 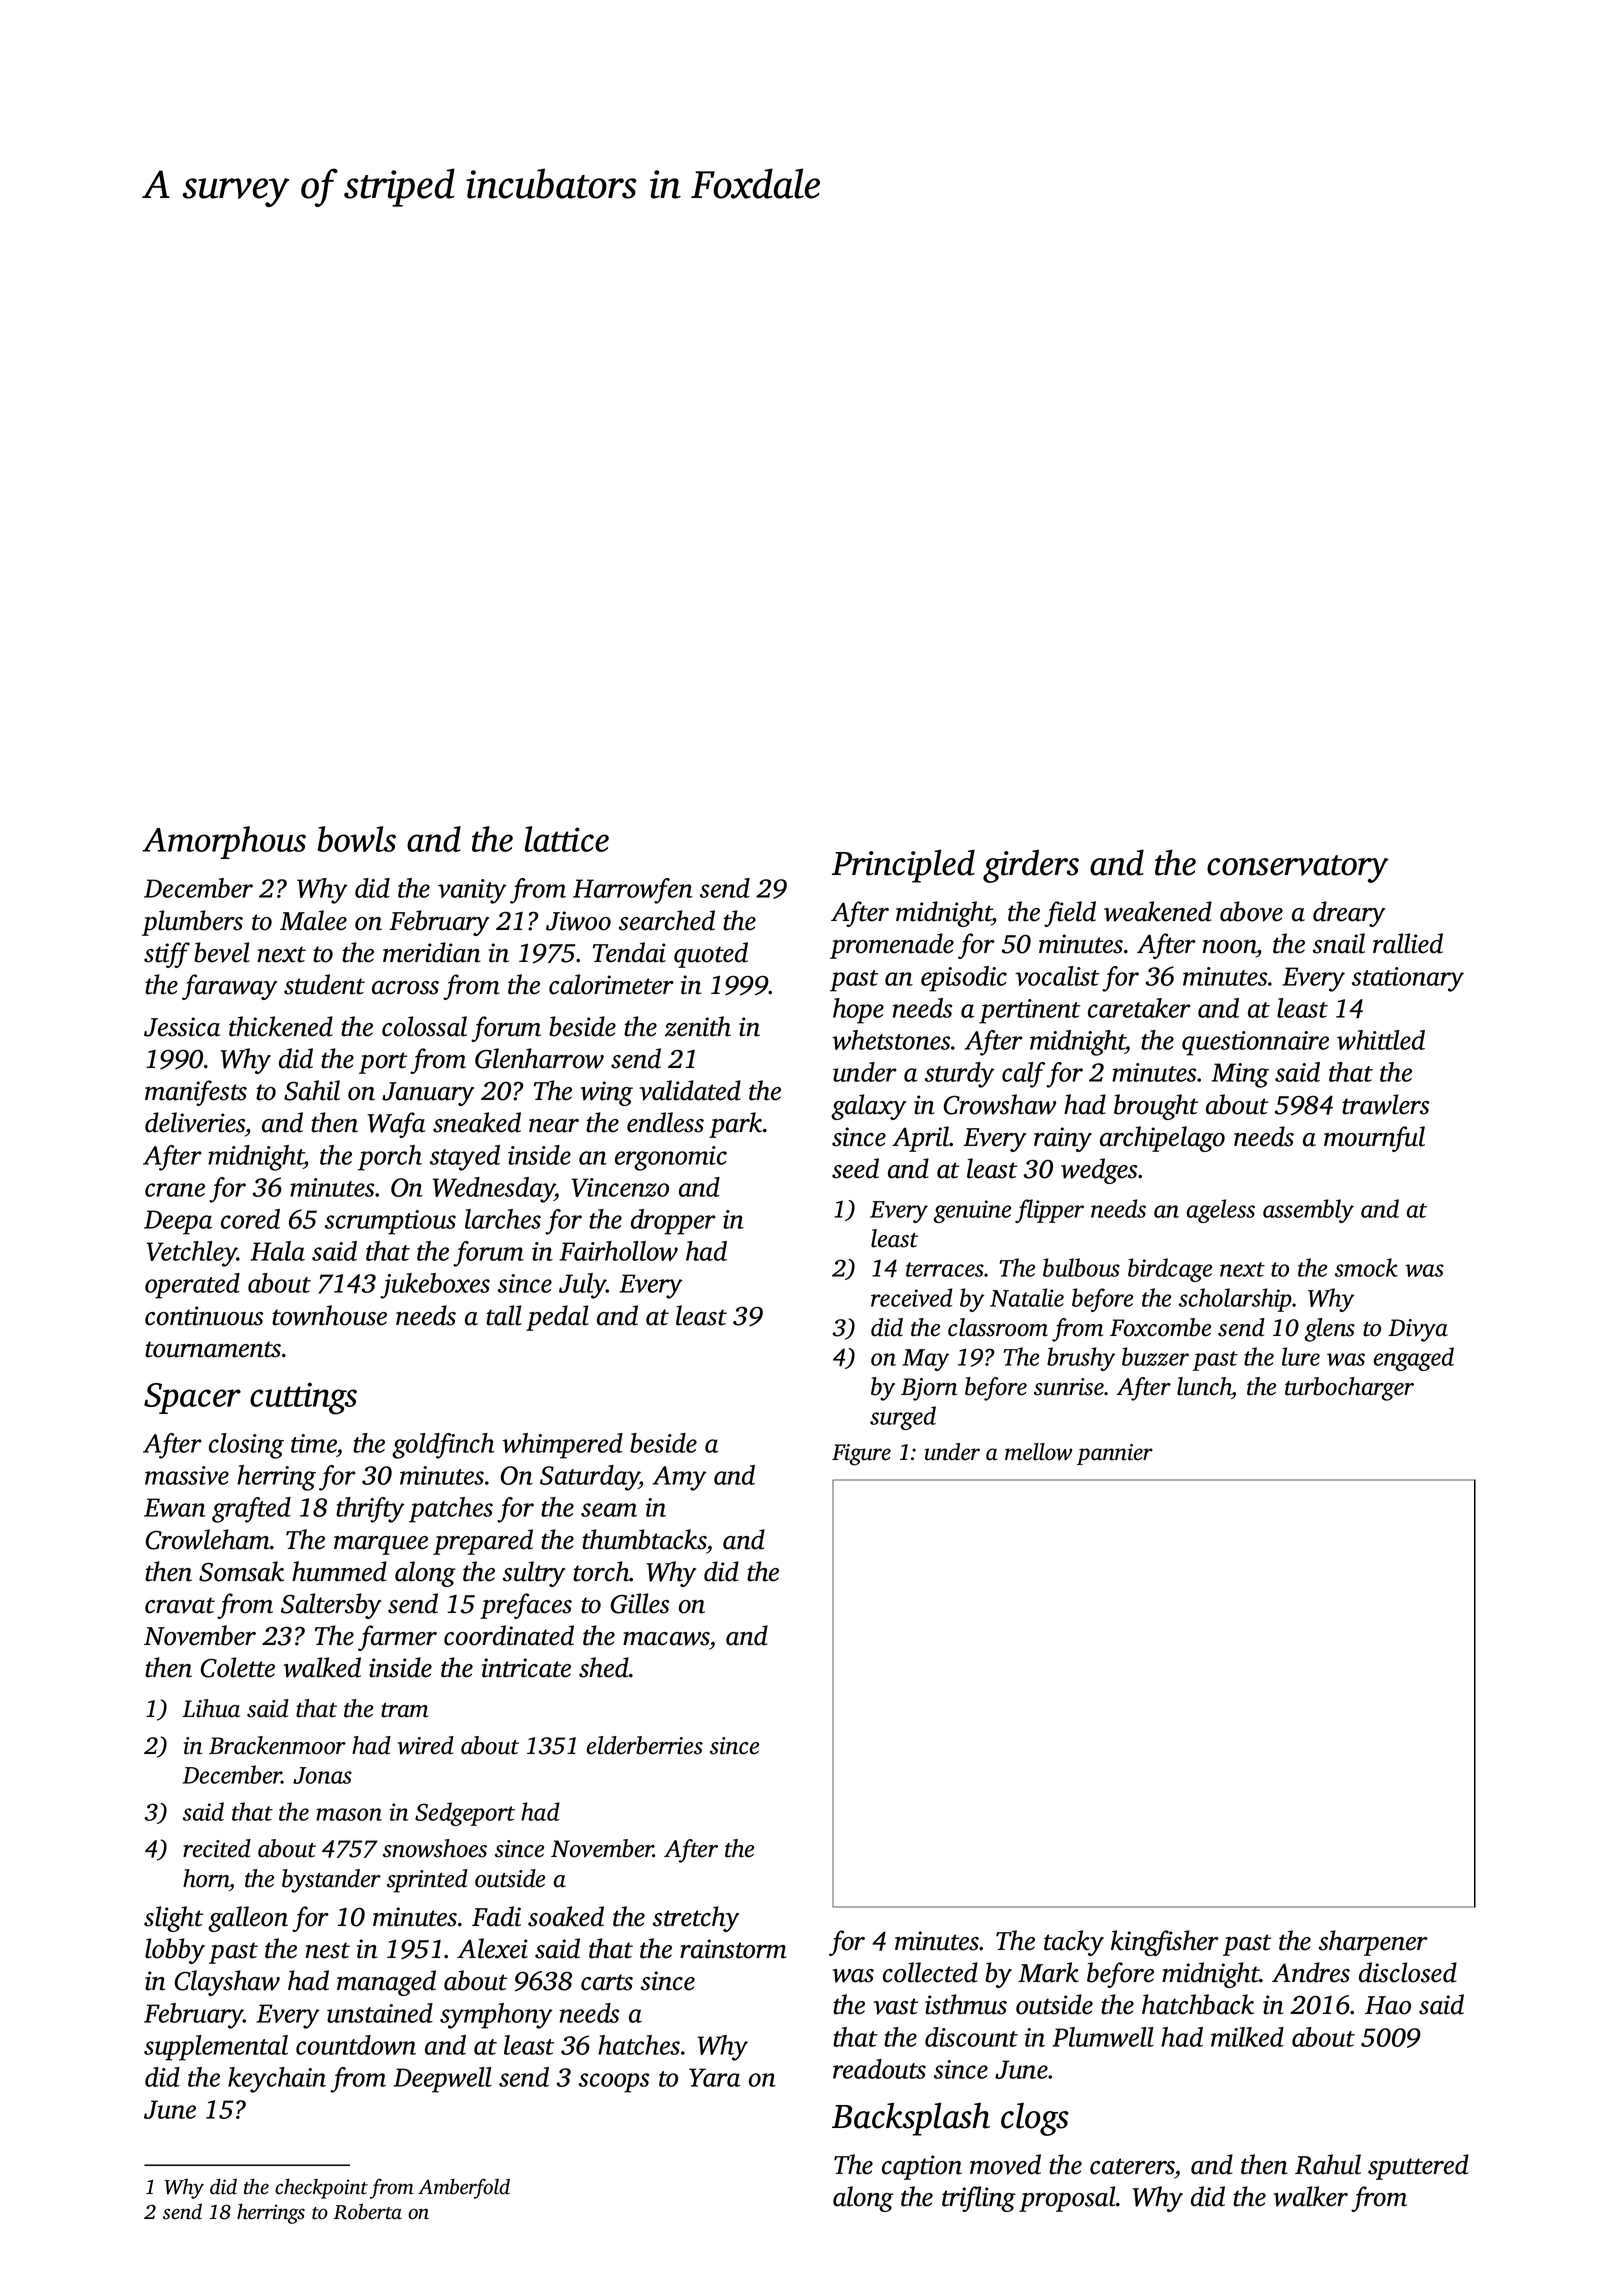 What do you see at coordinates (216, 2048) in the document?
I see `supplemental` at bounding box center [216, 2048].
